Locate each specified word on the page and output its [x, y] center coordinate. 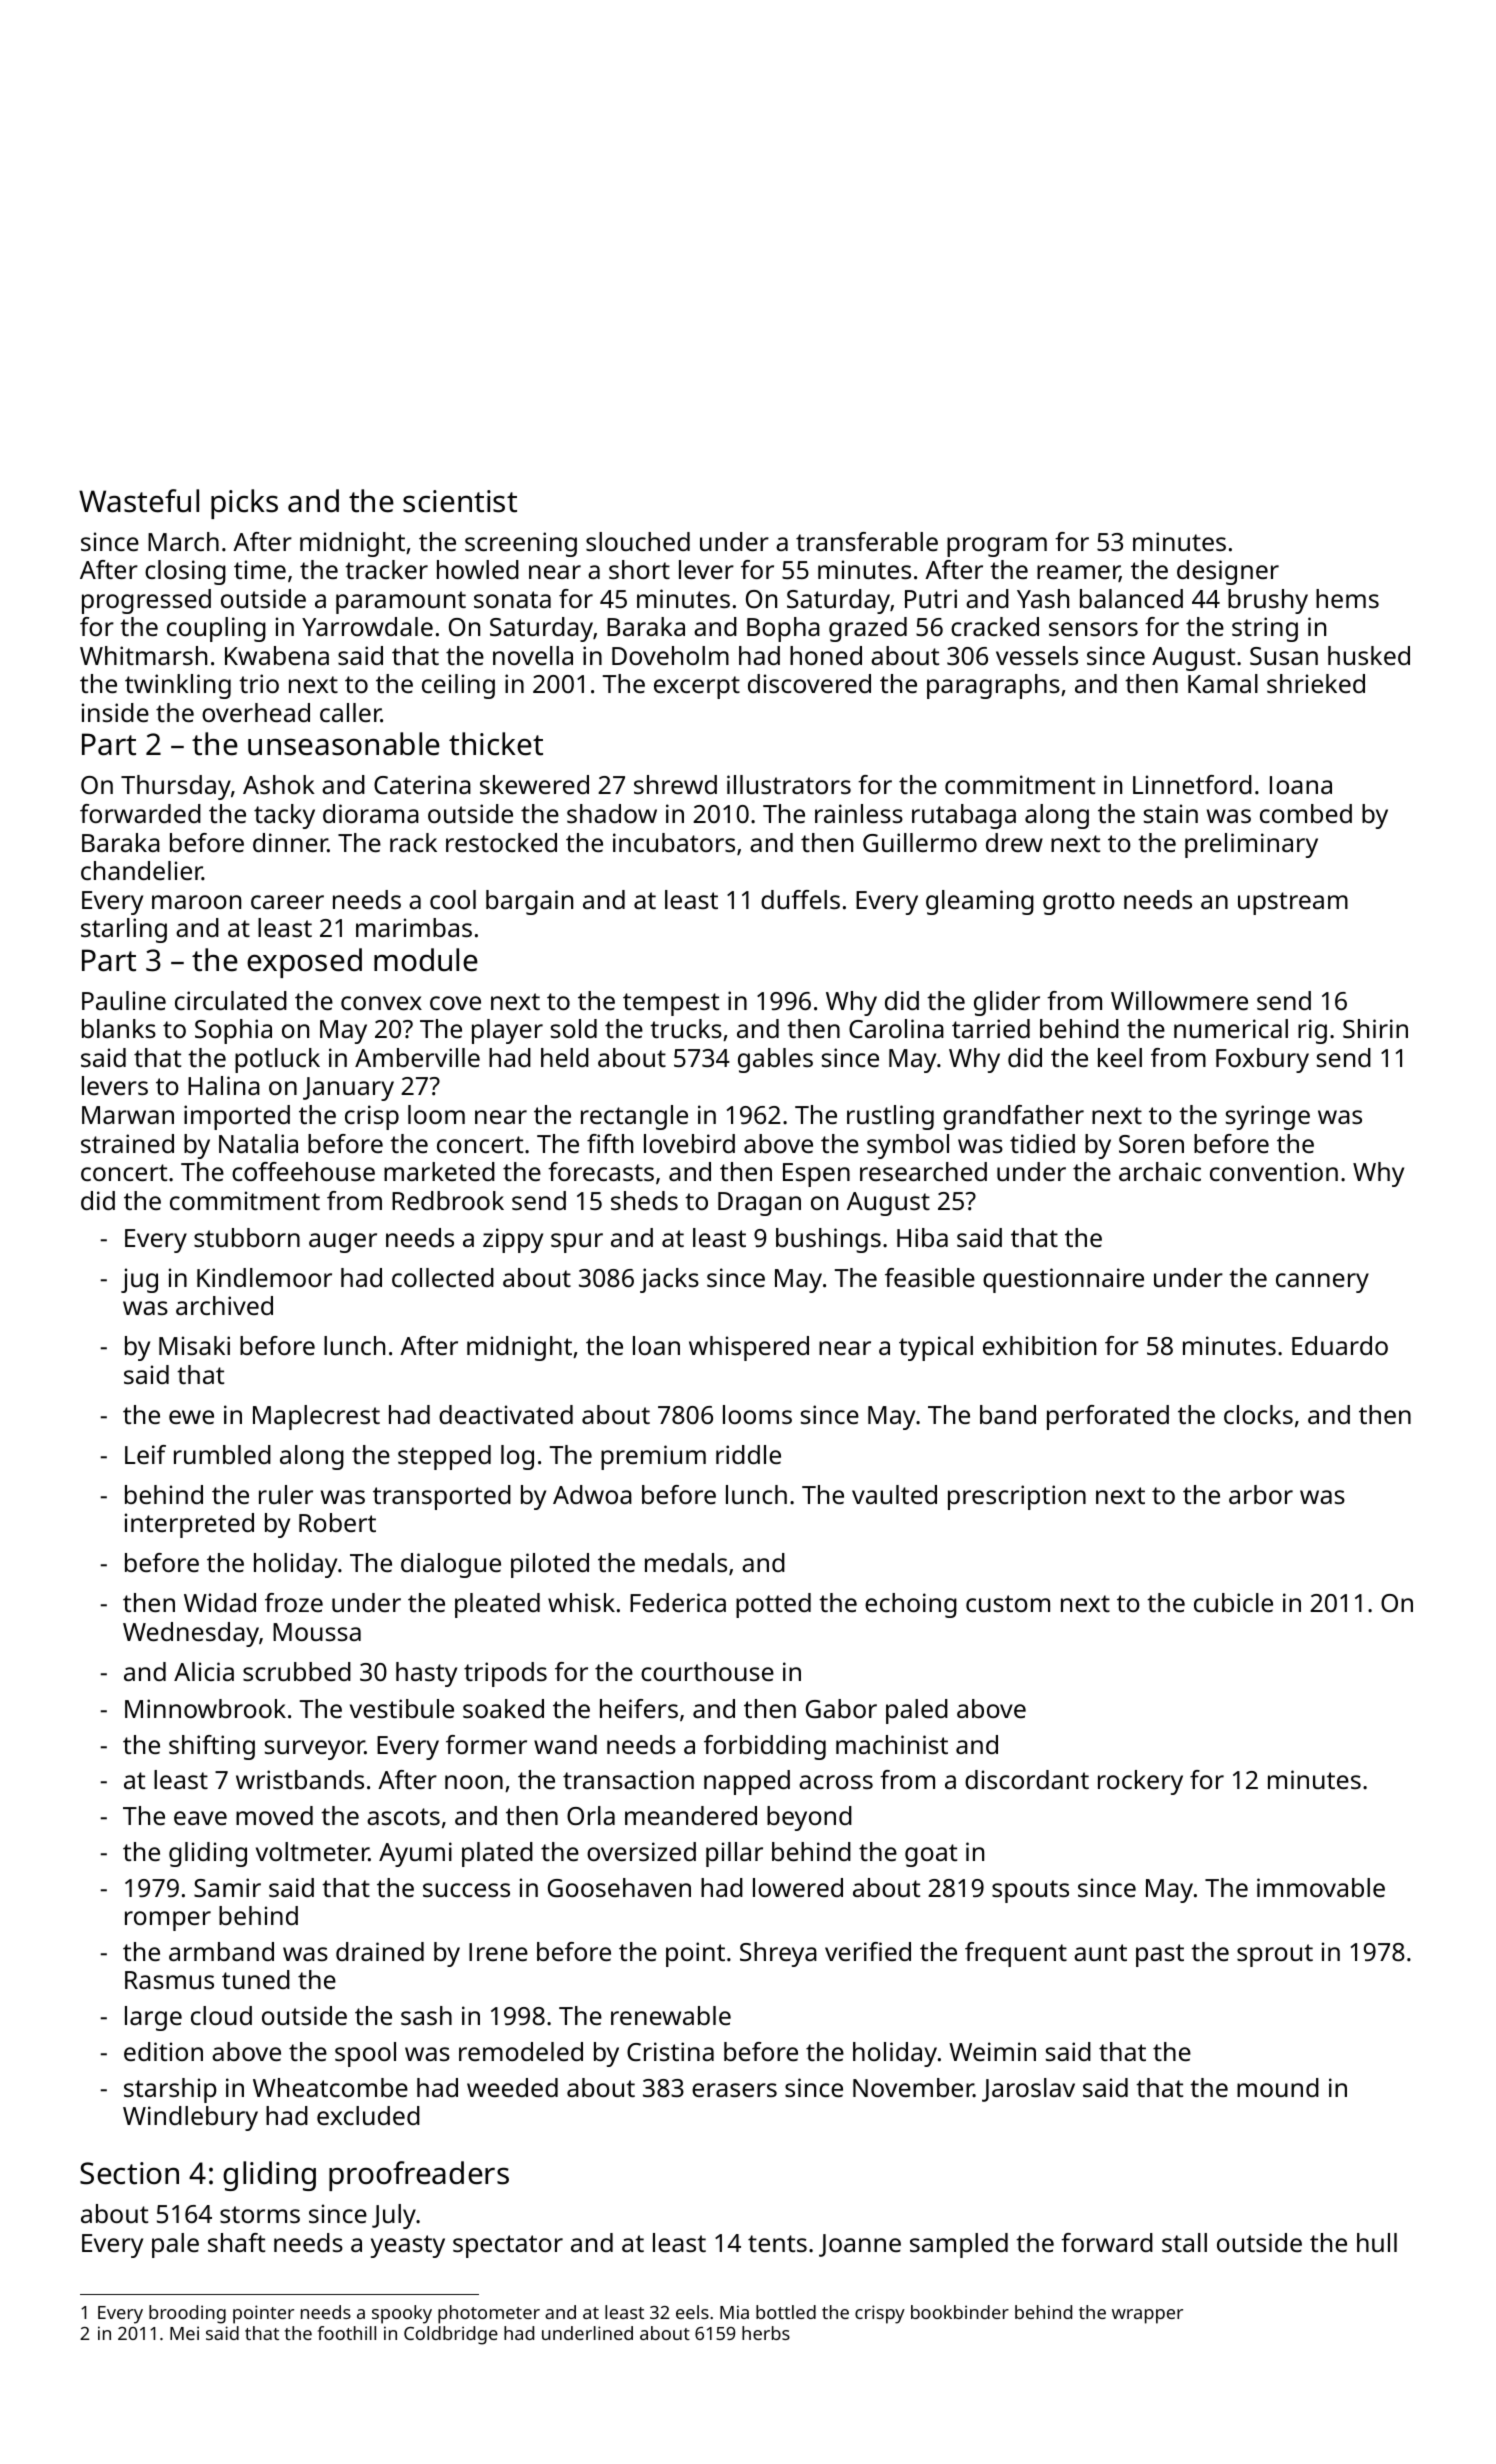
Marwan [128, 1115]
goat [931, 1855]
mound [1278, 2087]
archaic [1160, 1171]
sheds [644, 1200]
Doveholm [670, 655]
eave [200, 1818]
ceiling [458, 686]
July [394, 2216]
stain [1171, 813]
